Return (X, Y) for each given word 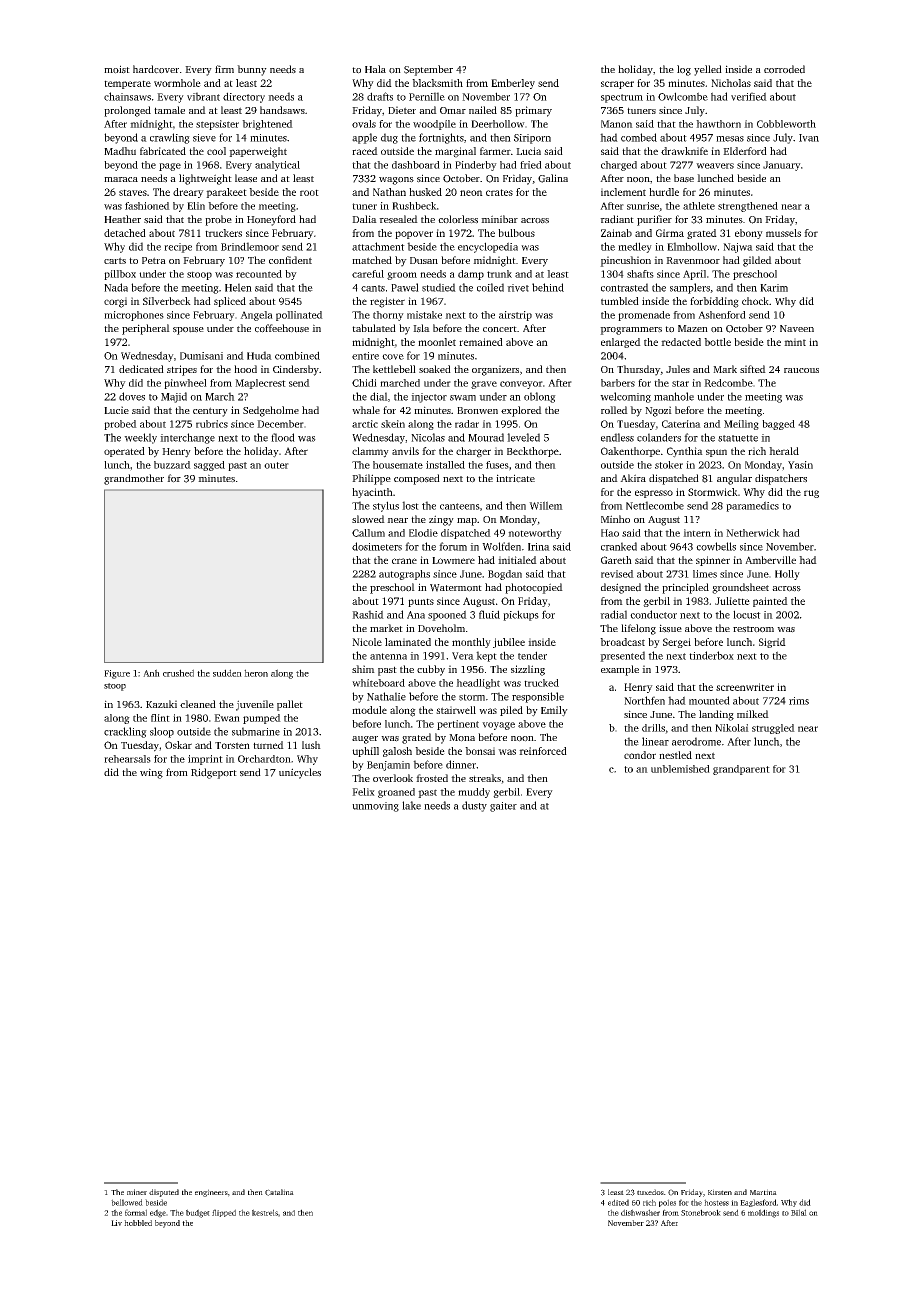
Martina (763, 1192)
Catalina (279, 1192)
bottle (717, 342)
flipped (224, 1213)
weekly (140, 438)
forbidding (714, 302)
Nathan (389, 192)
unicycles (300, 773)
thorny (388, 316)
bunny (252, 70)
